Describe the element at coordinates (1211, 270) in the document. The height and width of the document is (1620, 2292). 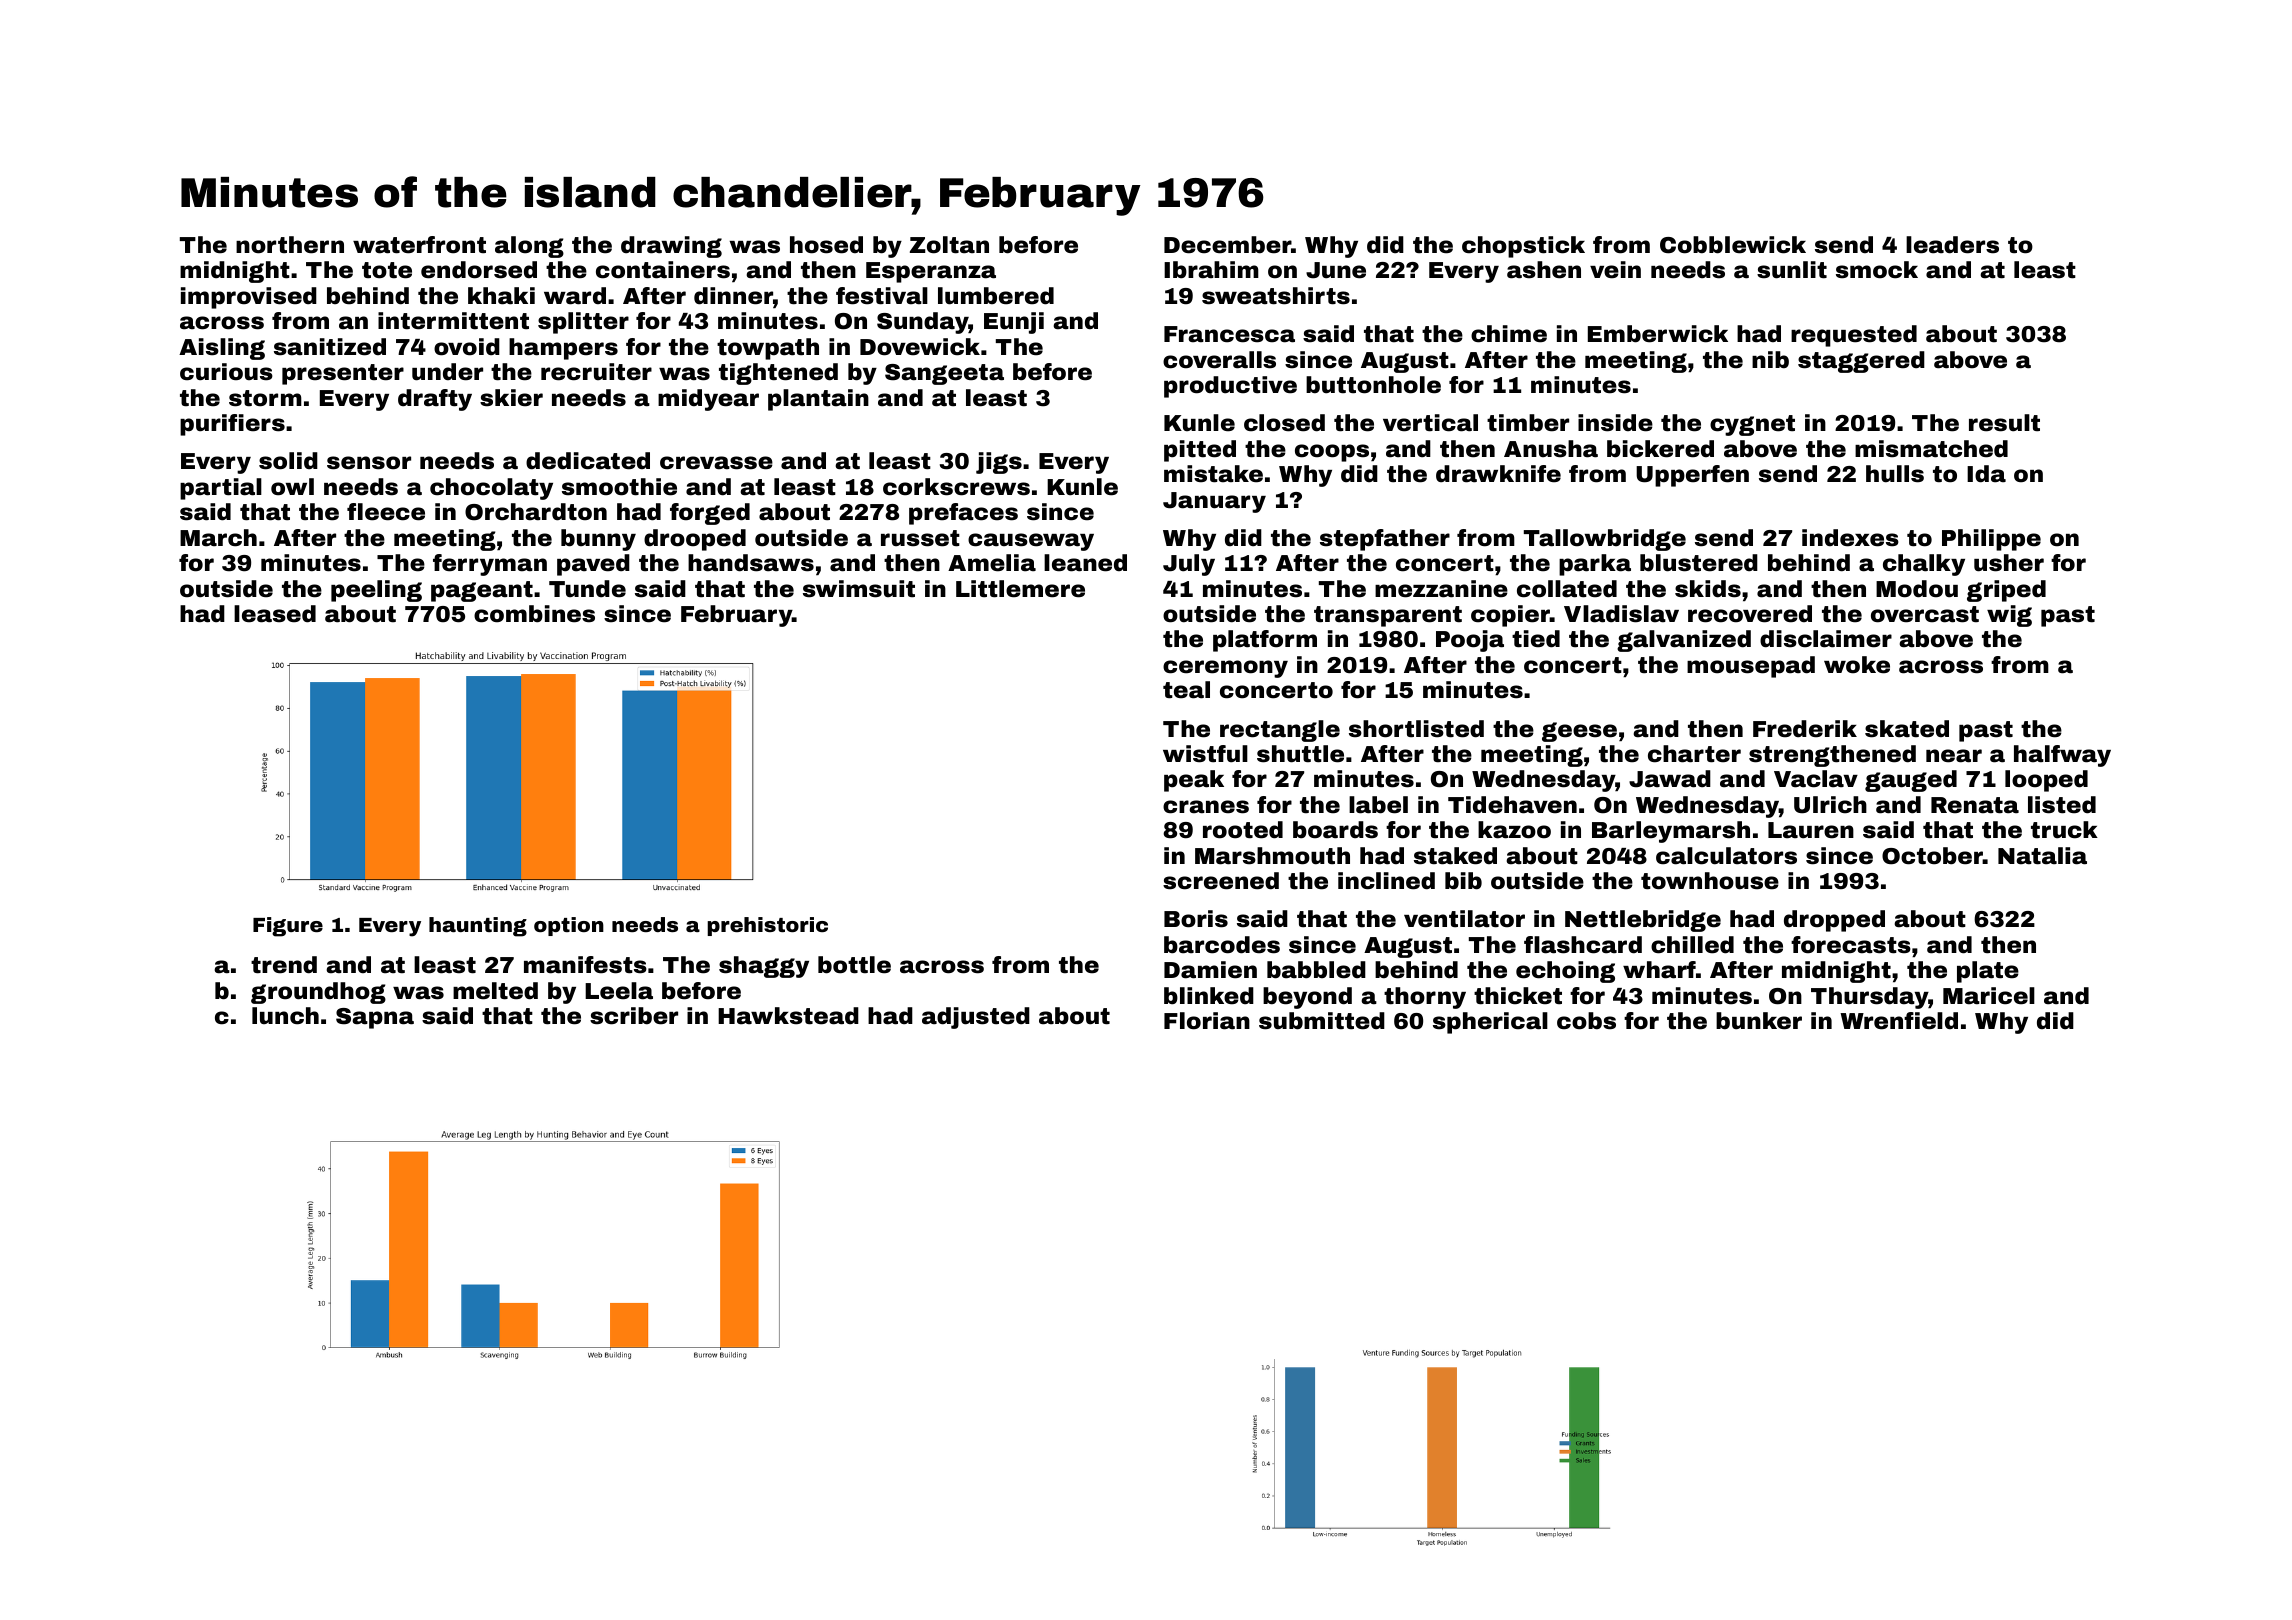
I see `Ibrahim` at that location.
